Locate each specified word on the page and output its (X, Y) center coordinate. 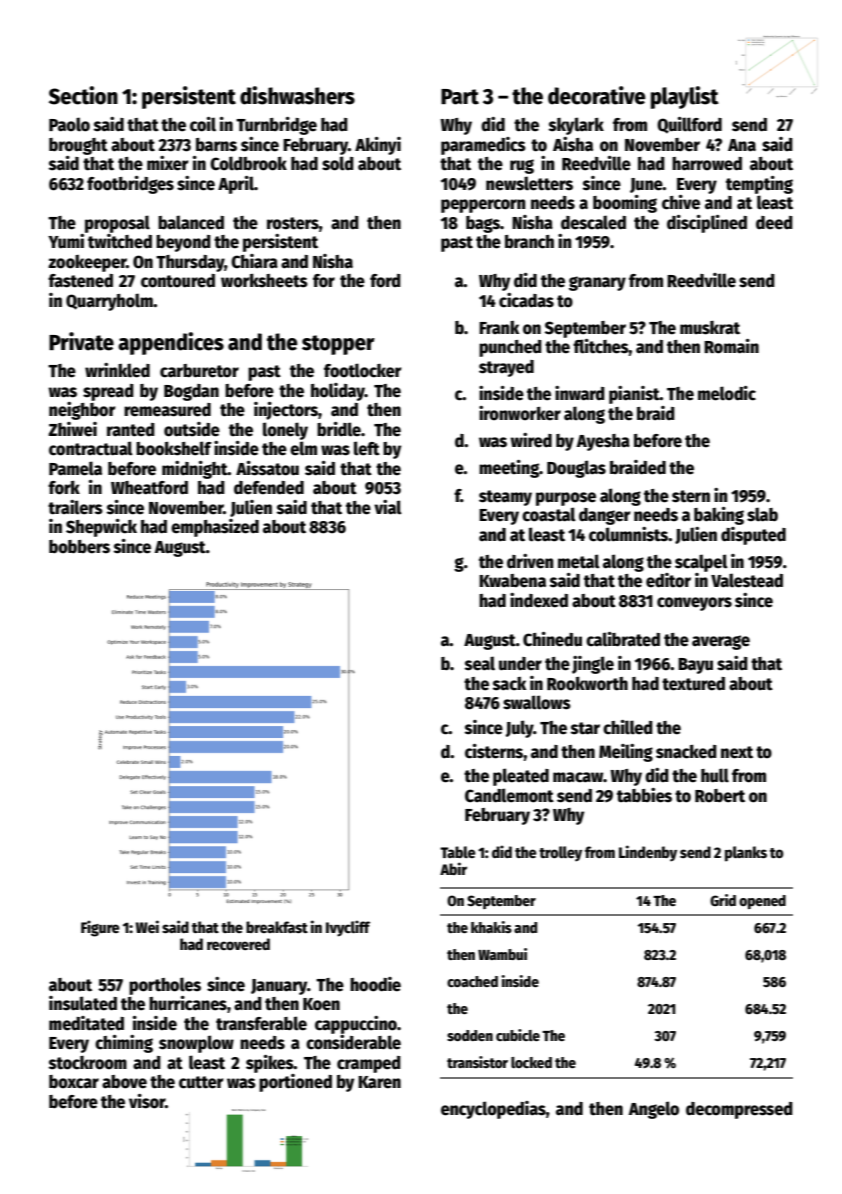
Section (83, 95)
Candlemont (509, 795)
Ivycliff (348, 928)
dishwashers (297, 95)
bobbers (79, 547)
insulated (83, 1003)
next (737, 752)
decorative (597, 95)
